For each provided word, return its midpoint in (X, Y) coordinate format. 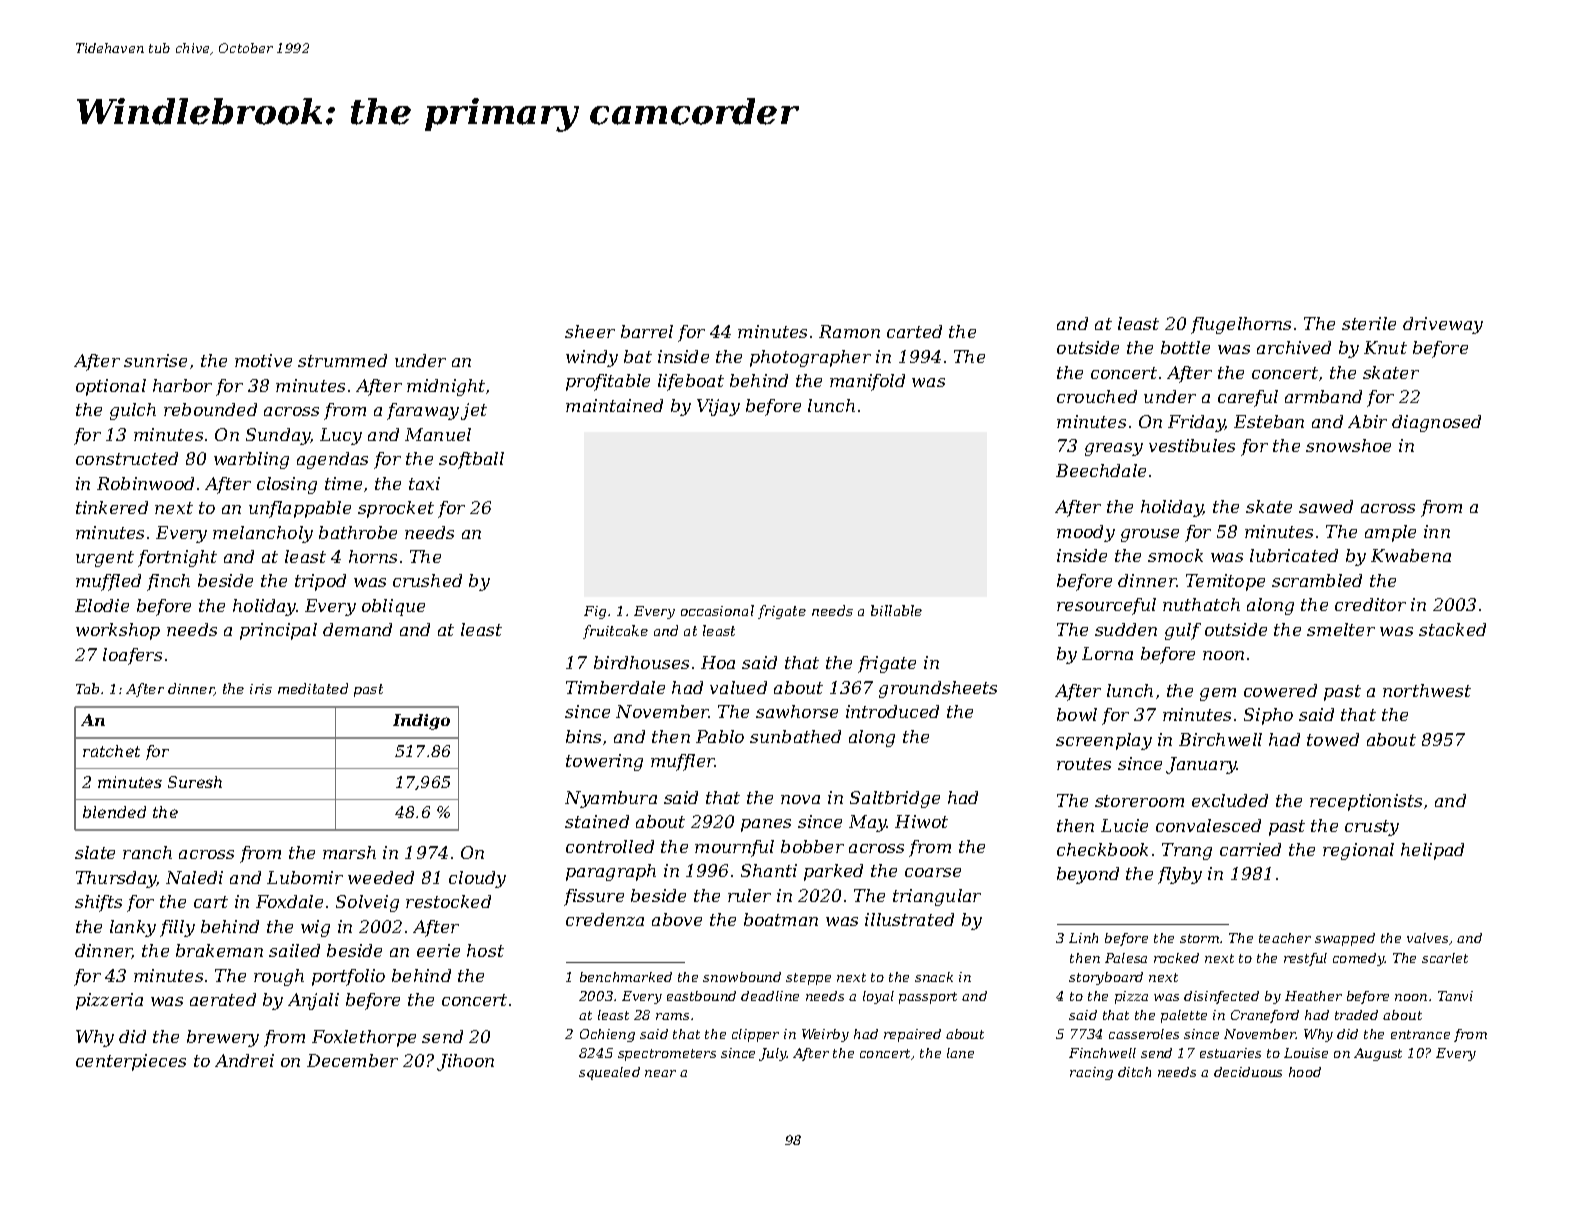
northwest (1427, 690)
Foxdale (289, 901)
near (660, 1073)
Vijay (718, 407)
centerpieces (131, 1062)
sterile (1369, 323)
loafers (132, 656)
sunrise (155, 360)
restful (1305, 959)
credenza (605, 919)
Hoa (718, 662)
